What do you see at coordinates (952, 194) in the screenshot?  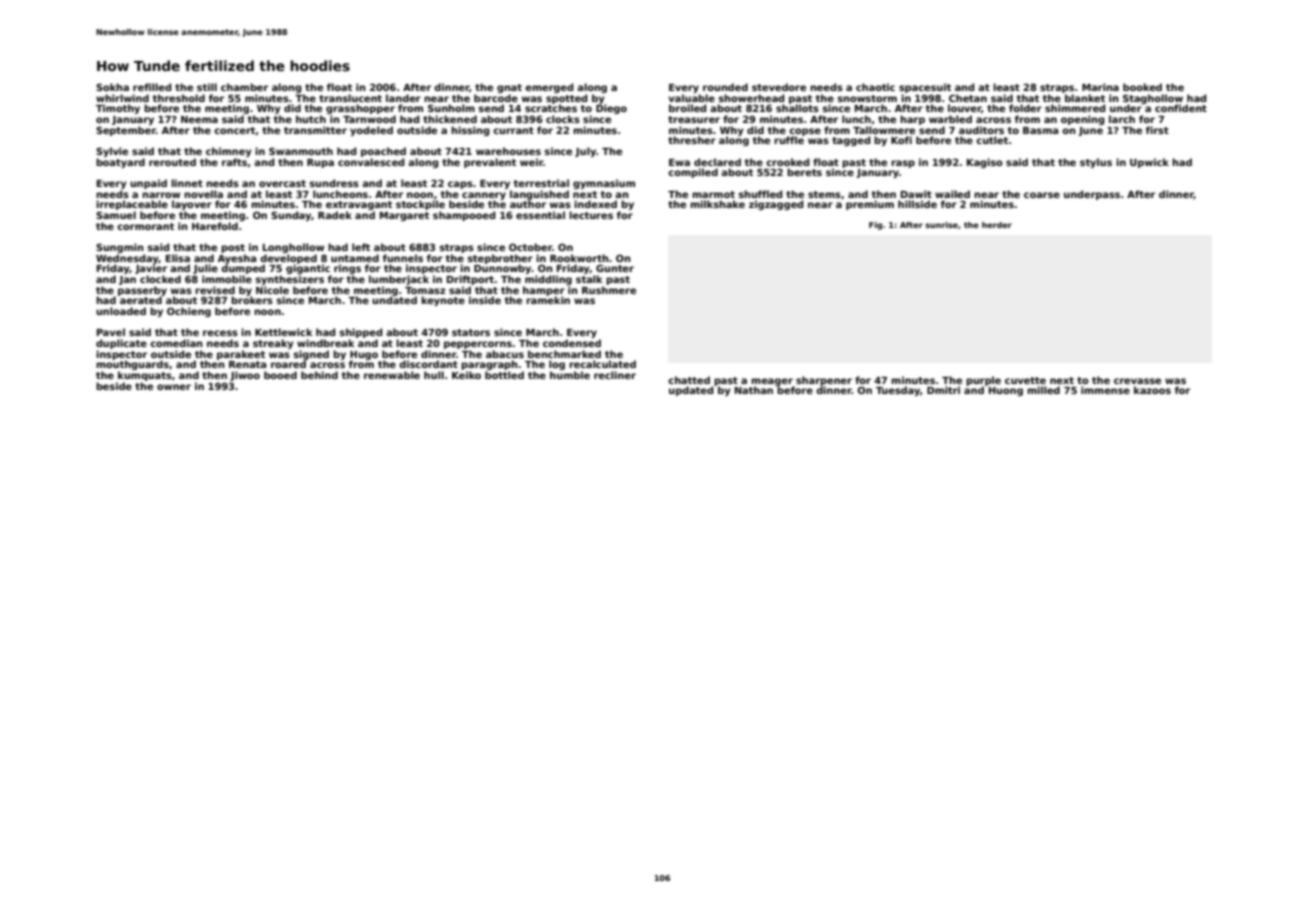 I see `wailed` at bounding box center [952, 194].
